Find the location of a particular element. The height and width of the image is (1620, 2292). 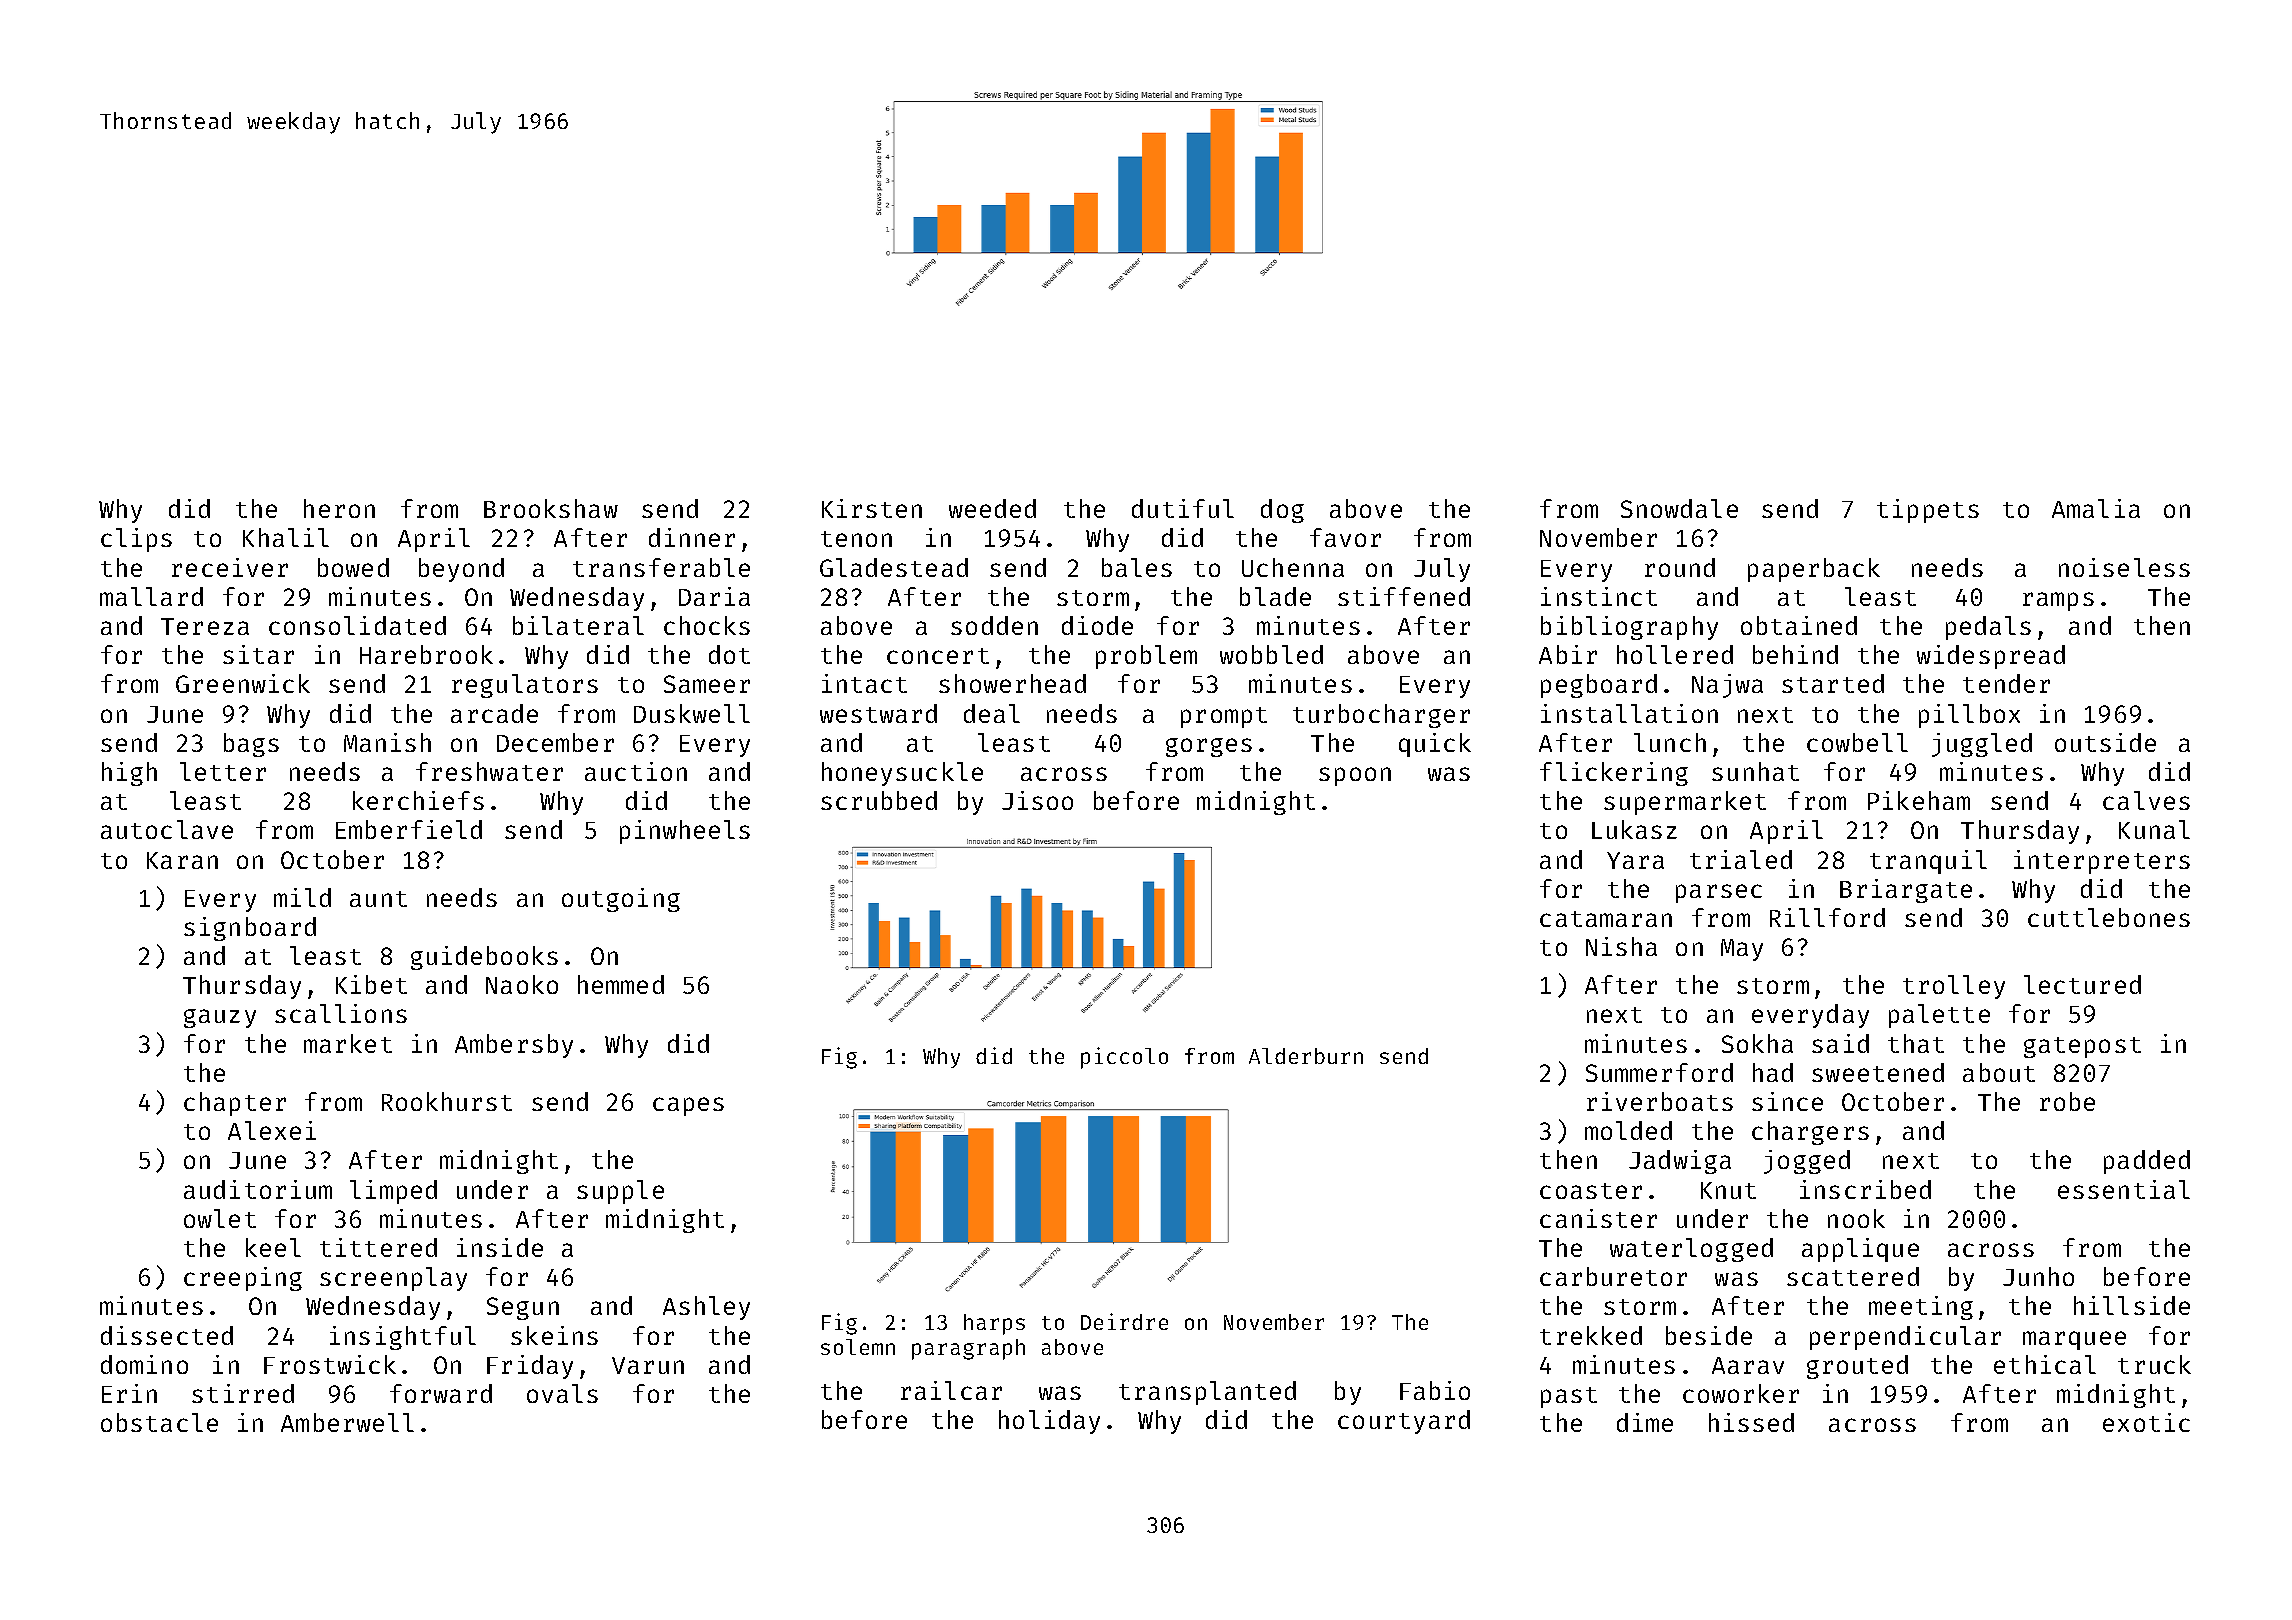

pinwheels is located at coordinates (685, 832).
